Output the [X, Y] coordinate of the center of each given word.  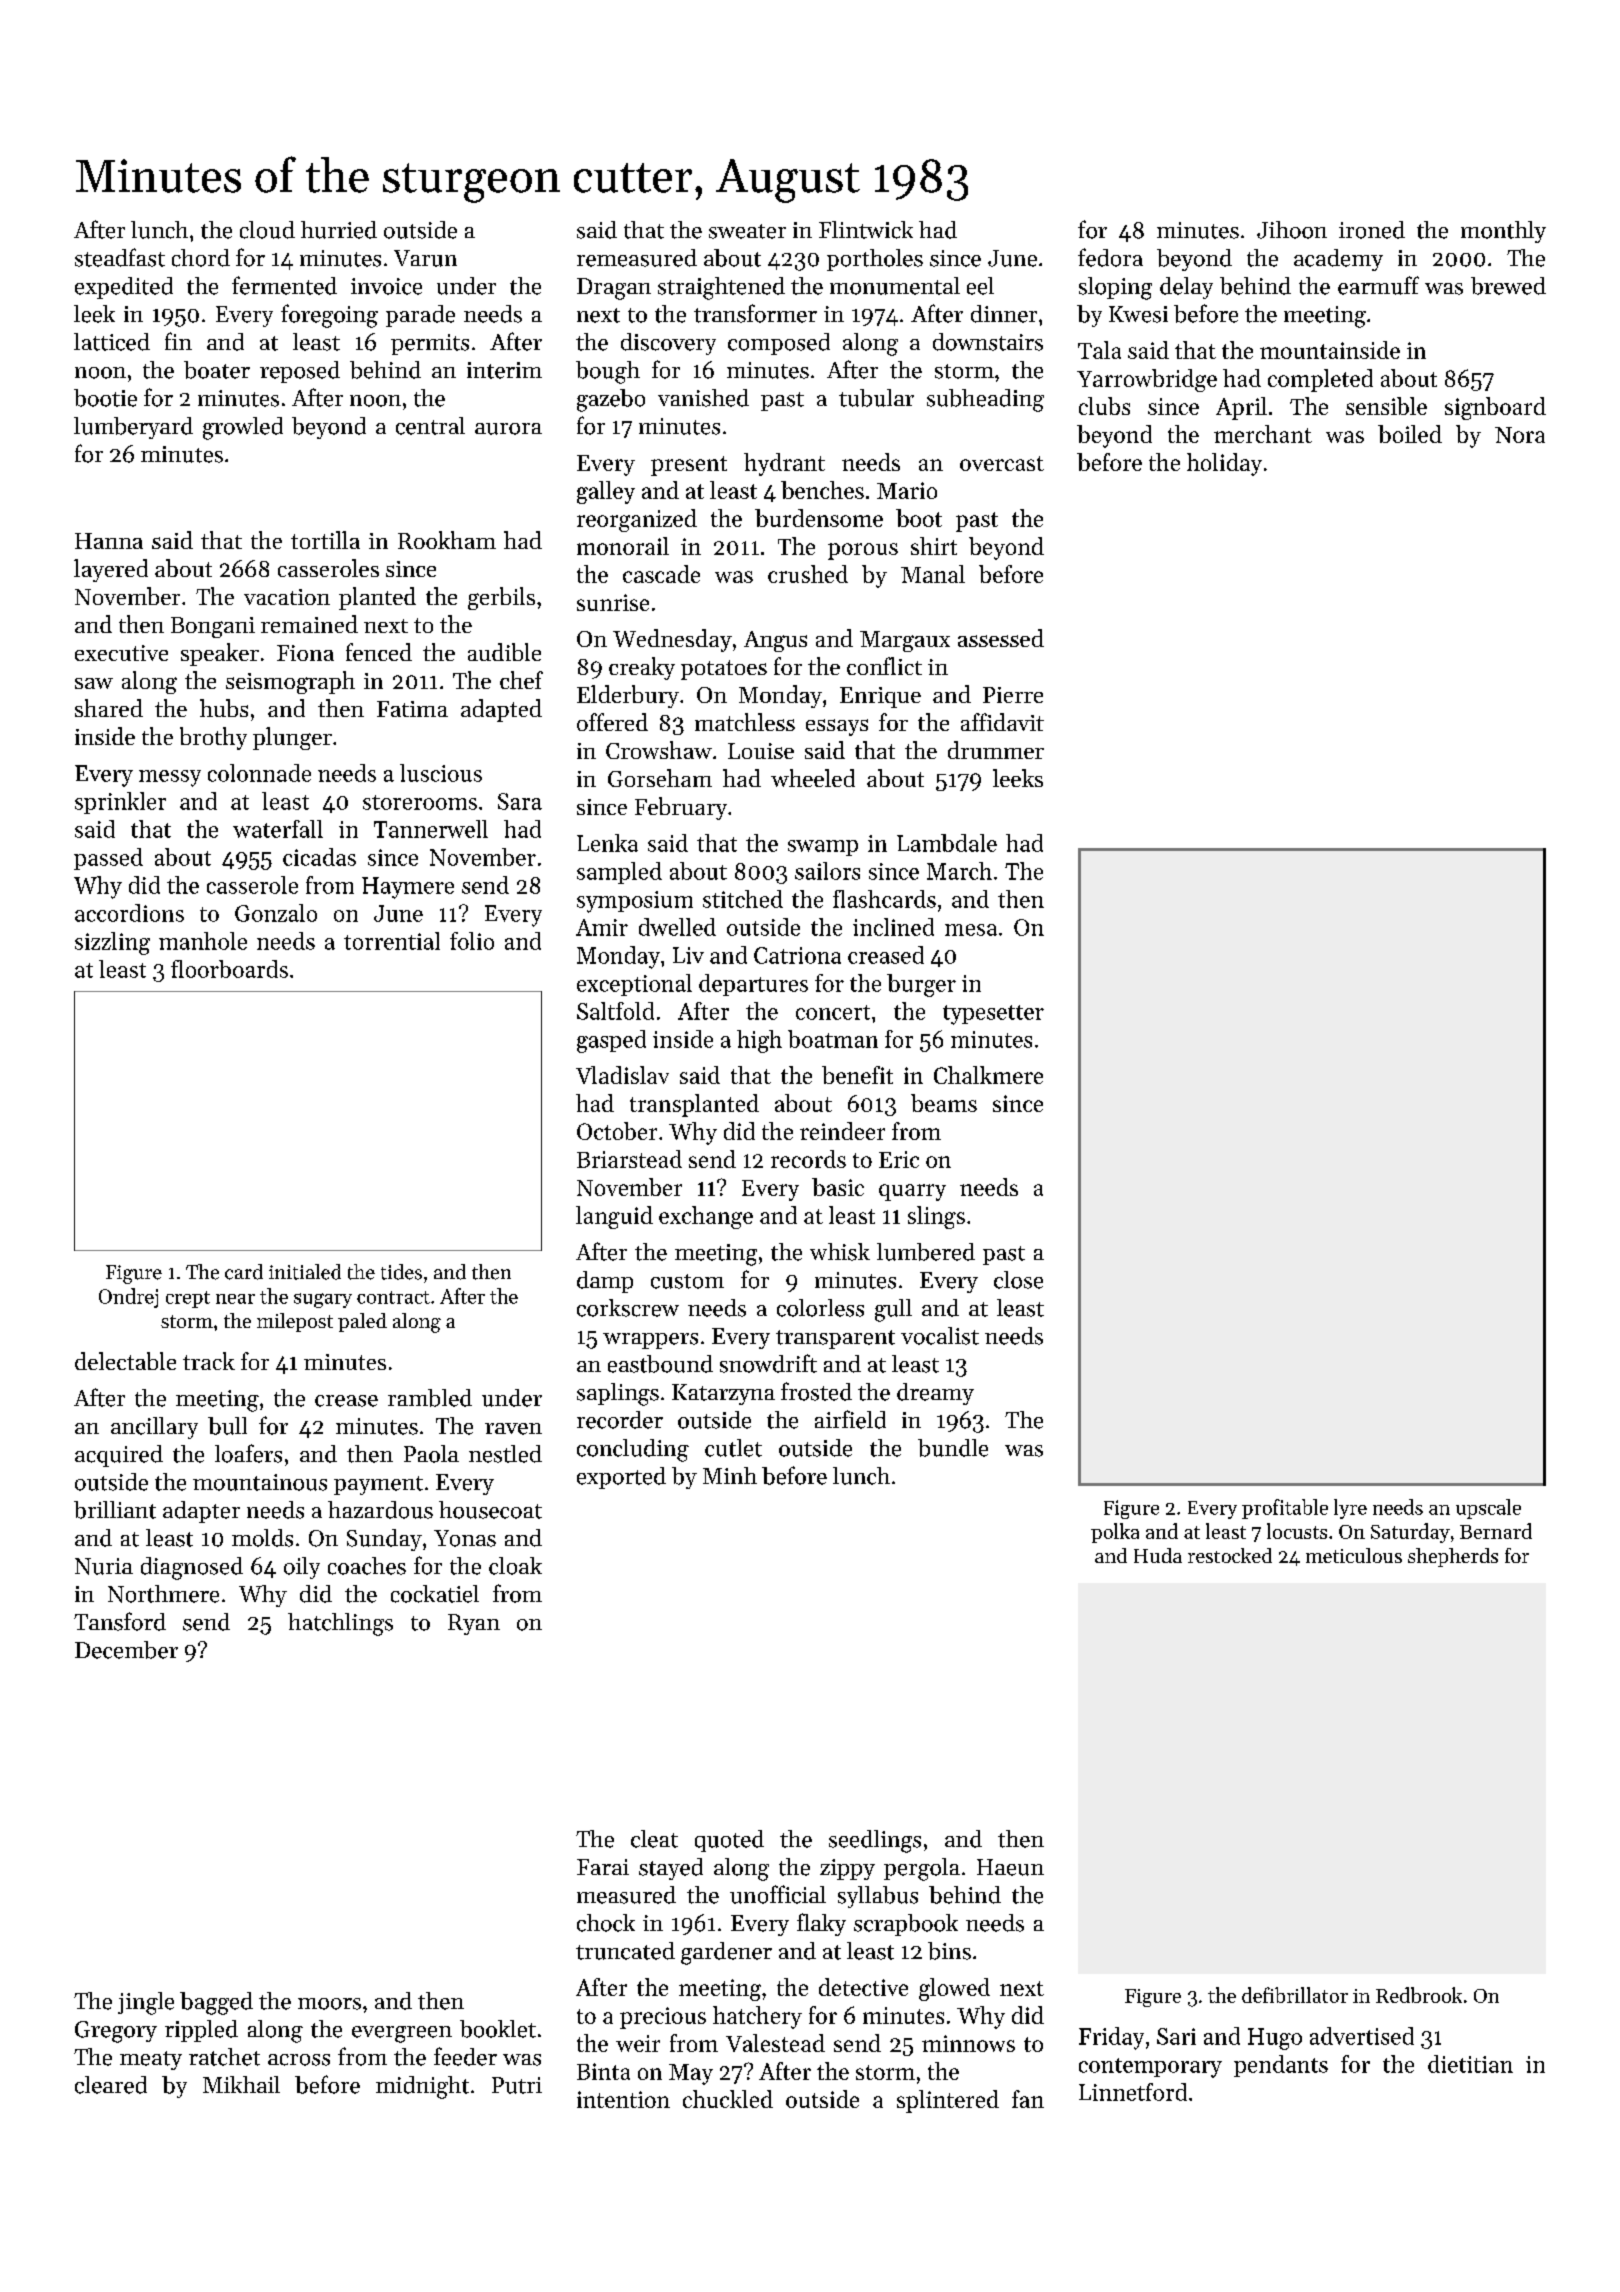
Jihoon [1292, 230]
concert [833, 1012]
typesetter [993, 1015]
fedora [1110, 257]
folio [472, 941]
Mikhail [241, 2084]
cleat [654, 1839]
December [126, 1650]
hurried [339, 230]
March [959, 871]
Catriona [797, 955]
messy [170, 778]
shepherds [1453, 1557]
